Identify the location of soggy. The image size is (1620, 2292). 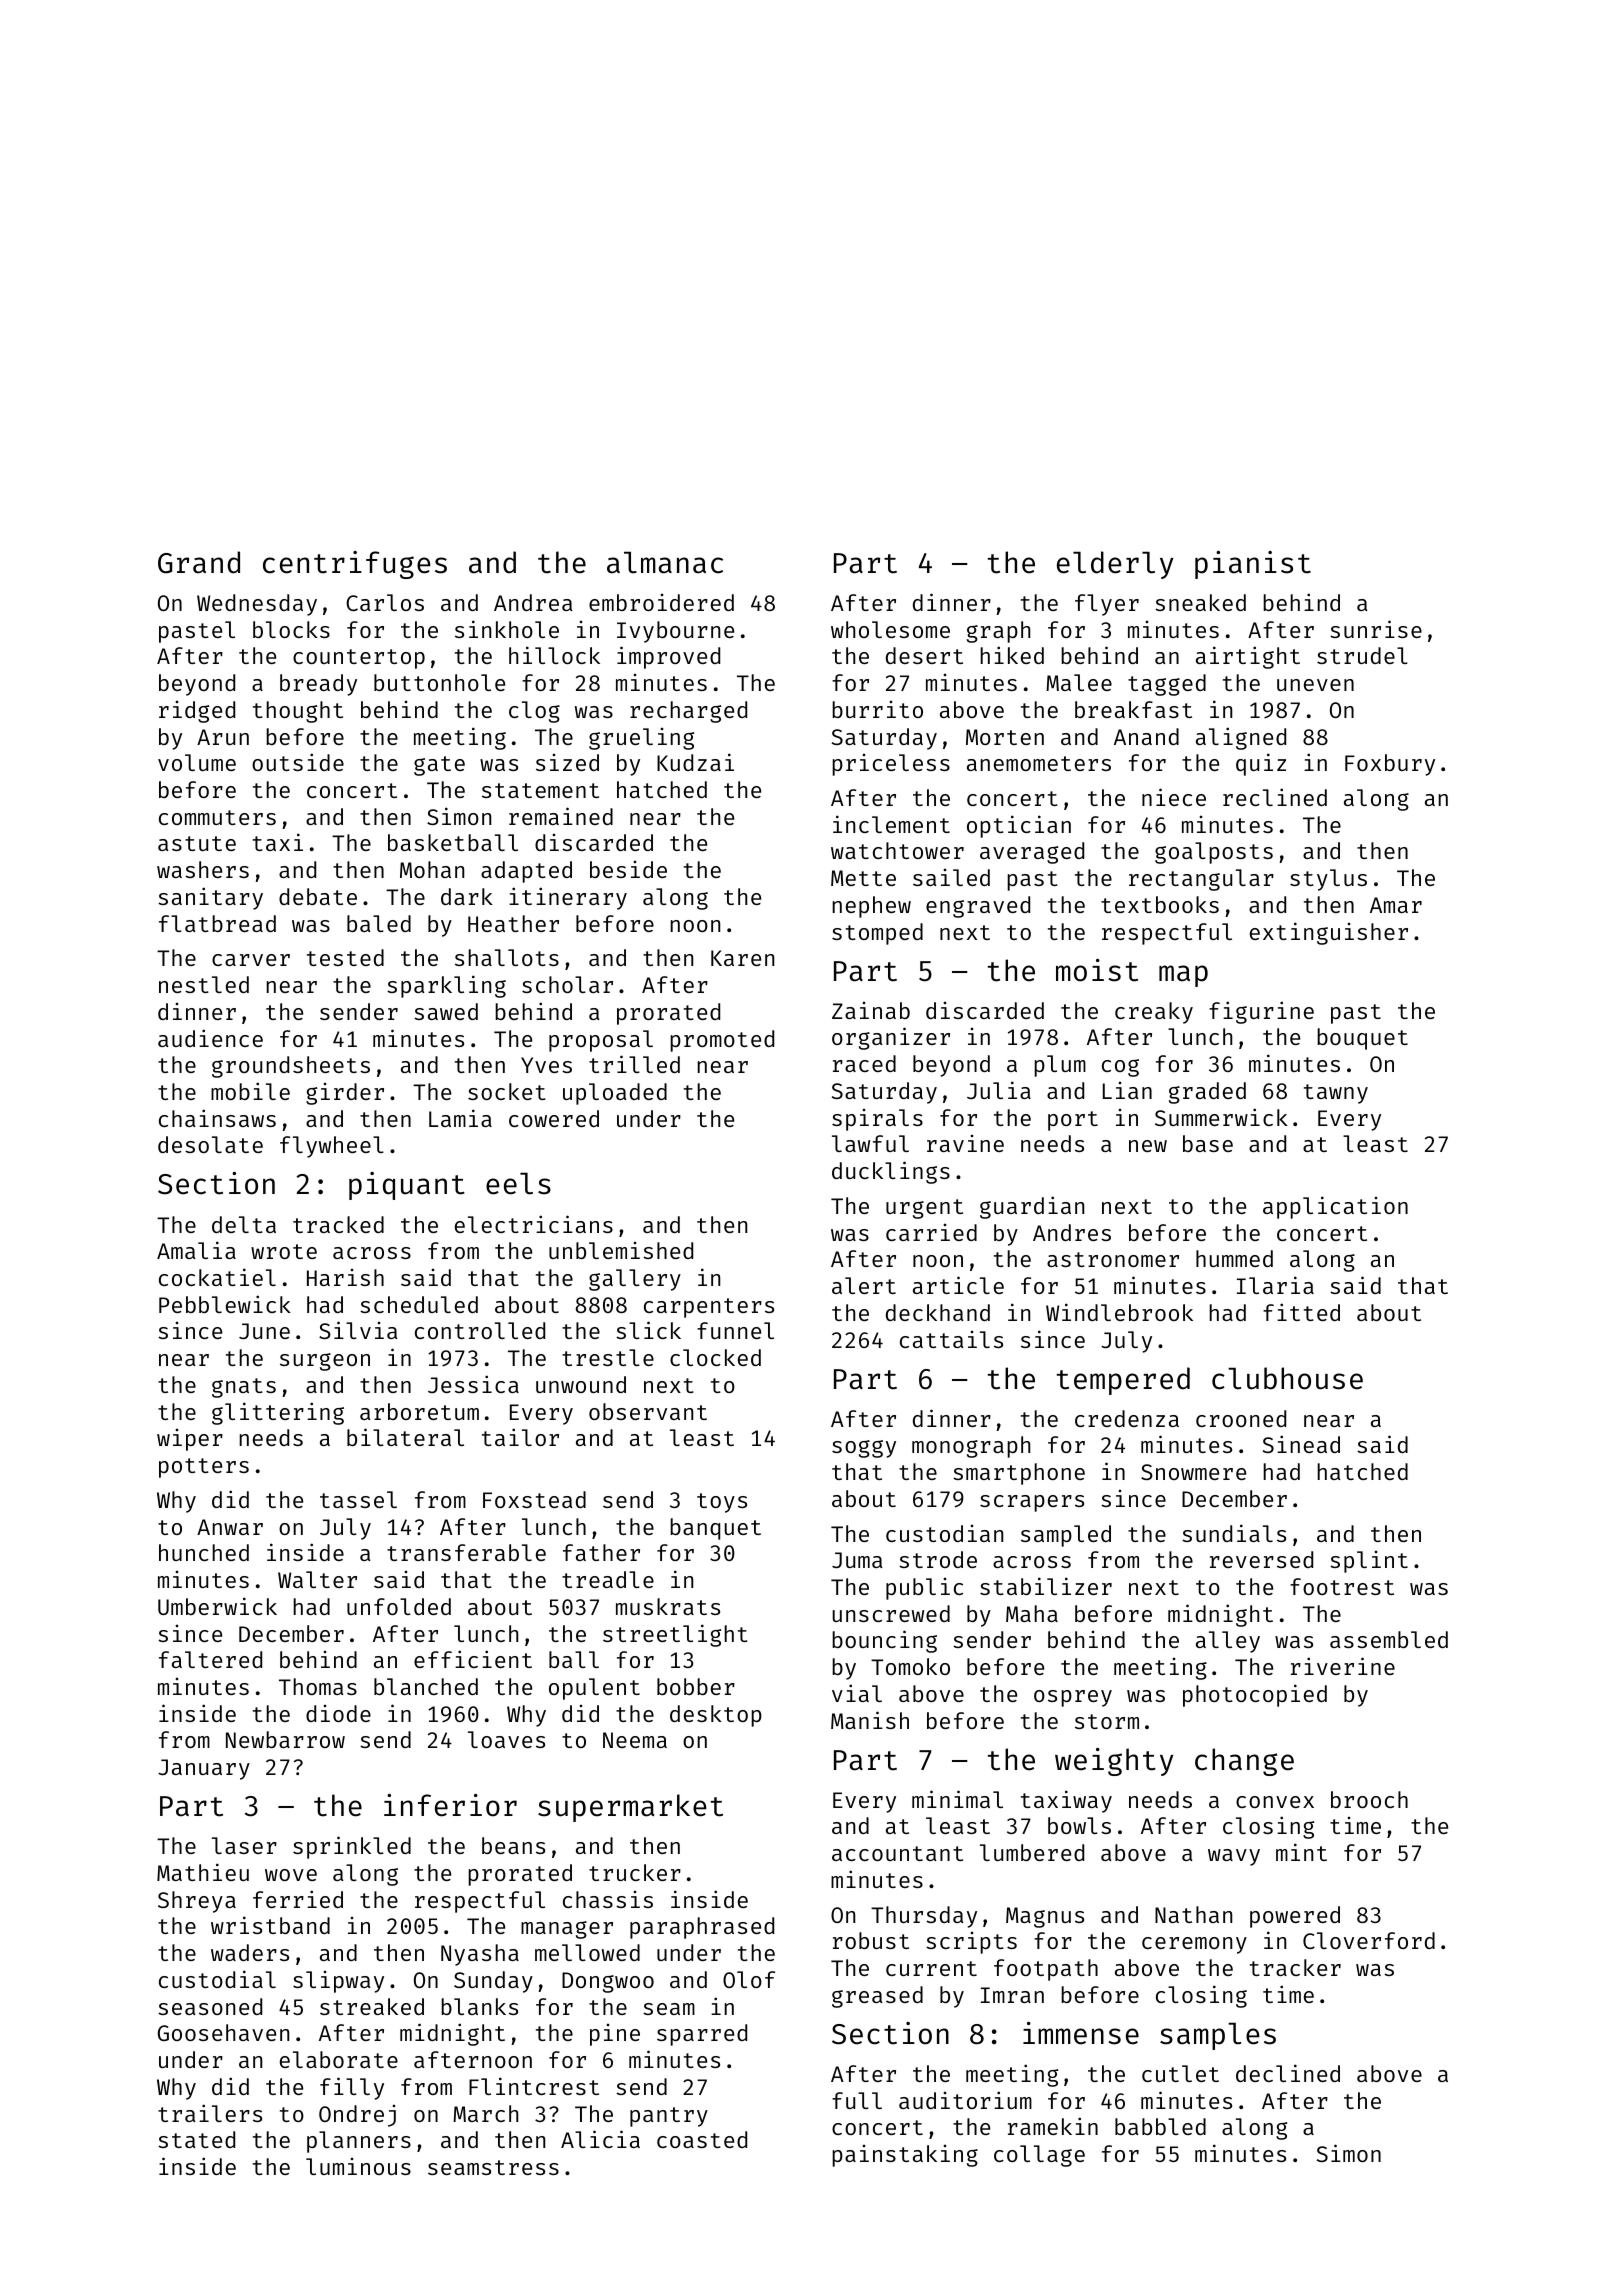
(864, 1449).
